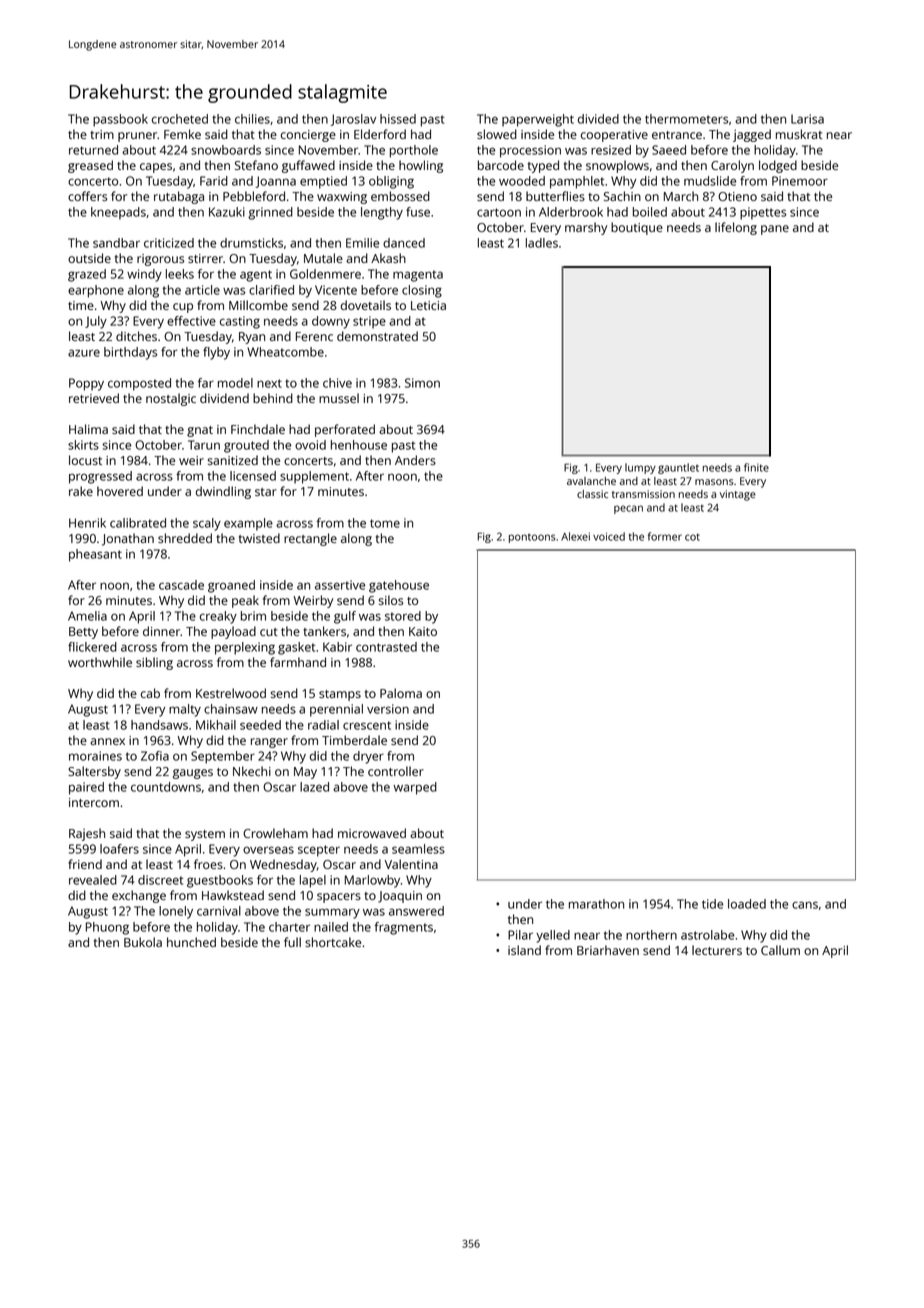 This document has width=924, height=1308. Describe the element at coordinates (398, 119) in the document. I see `hissed` at that location.
